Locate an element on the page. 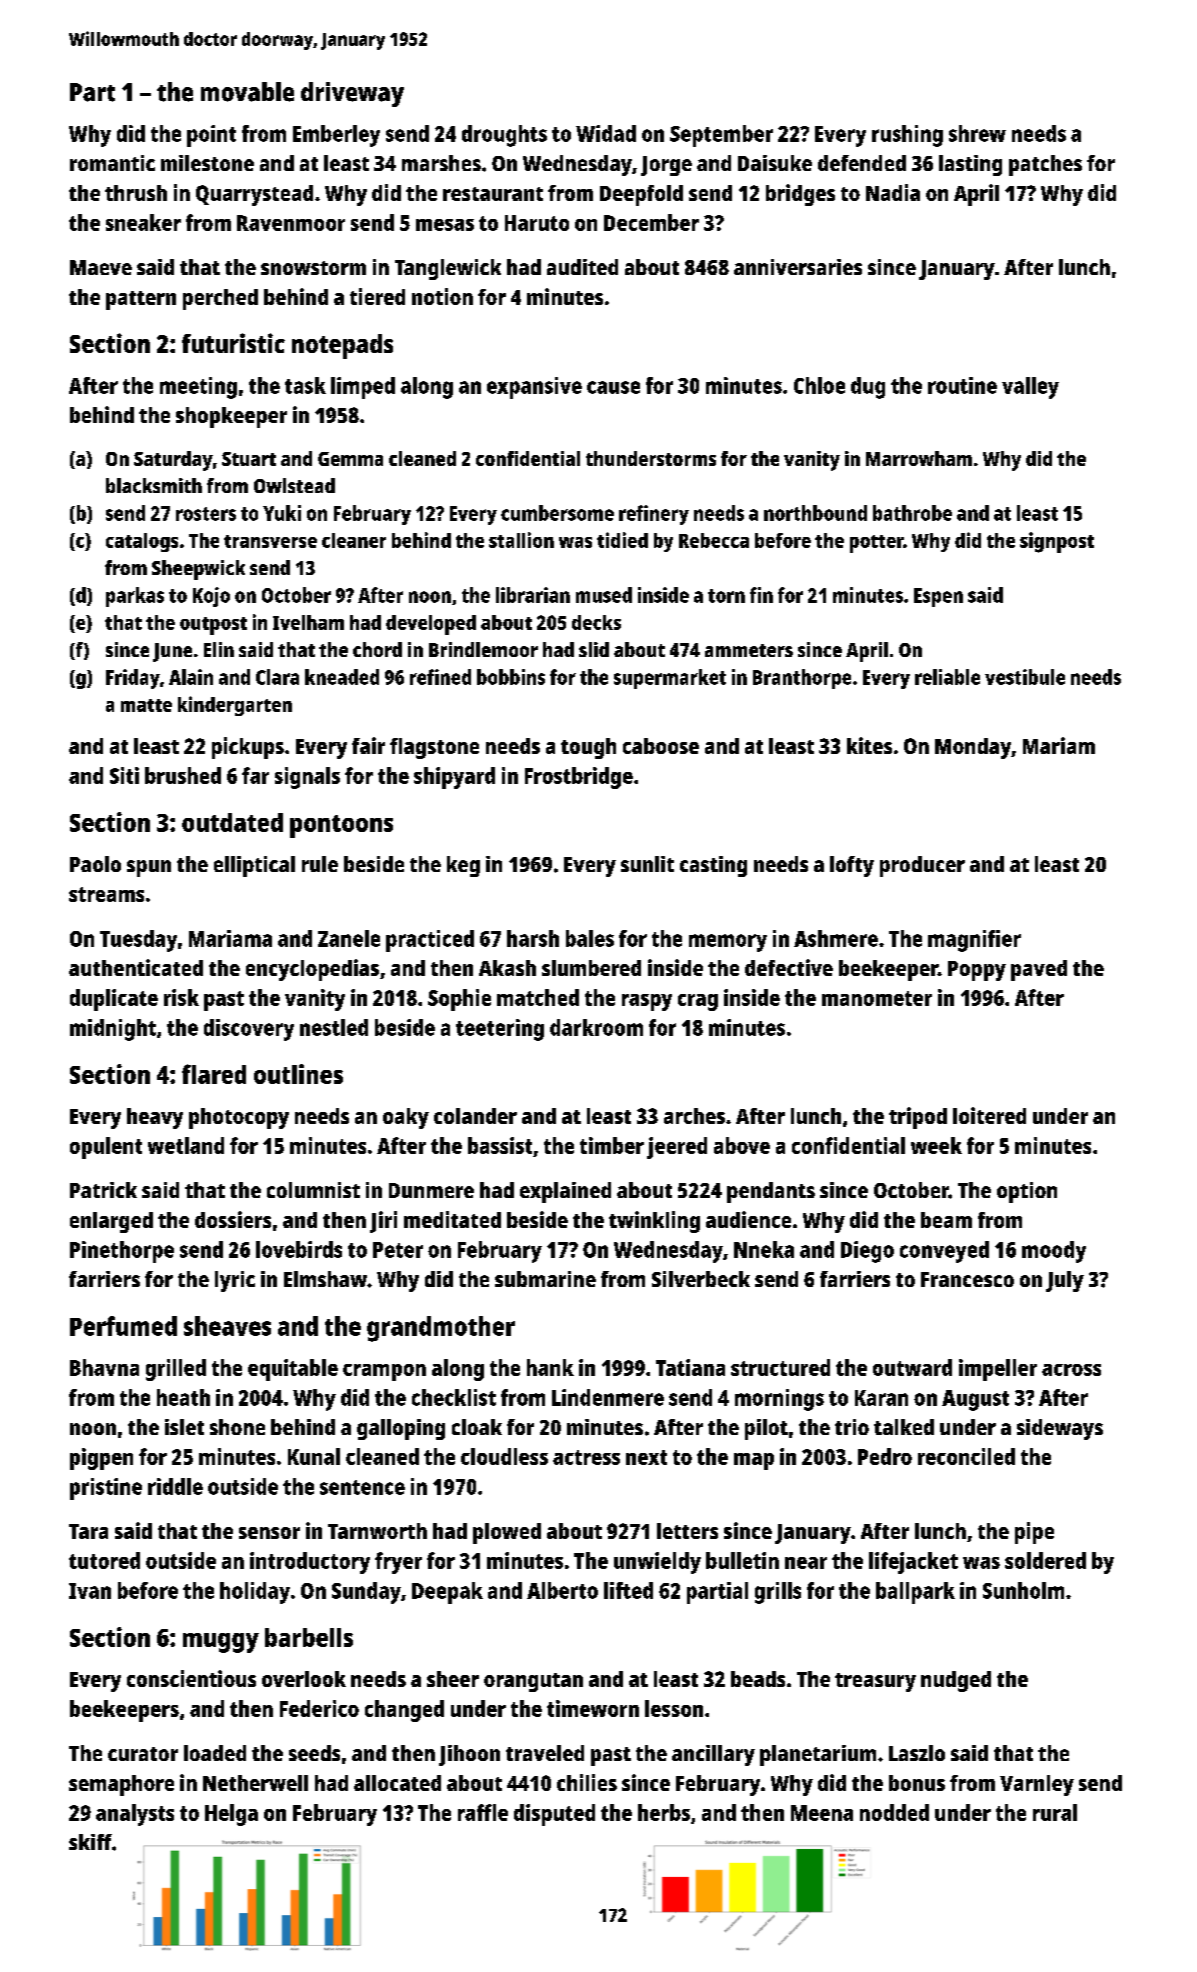 The width and height of the image is (1197, 1972). Deepfold is located at coordinates (641, 195).
